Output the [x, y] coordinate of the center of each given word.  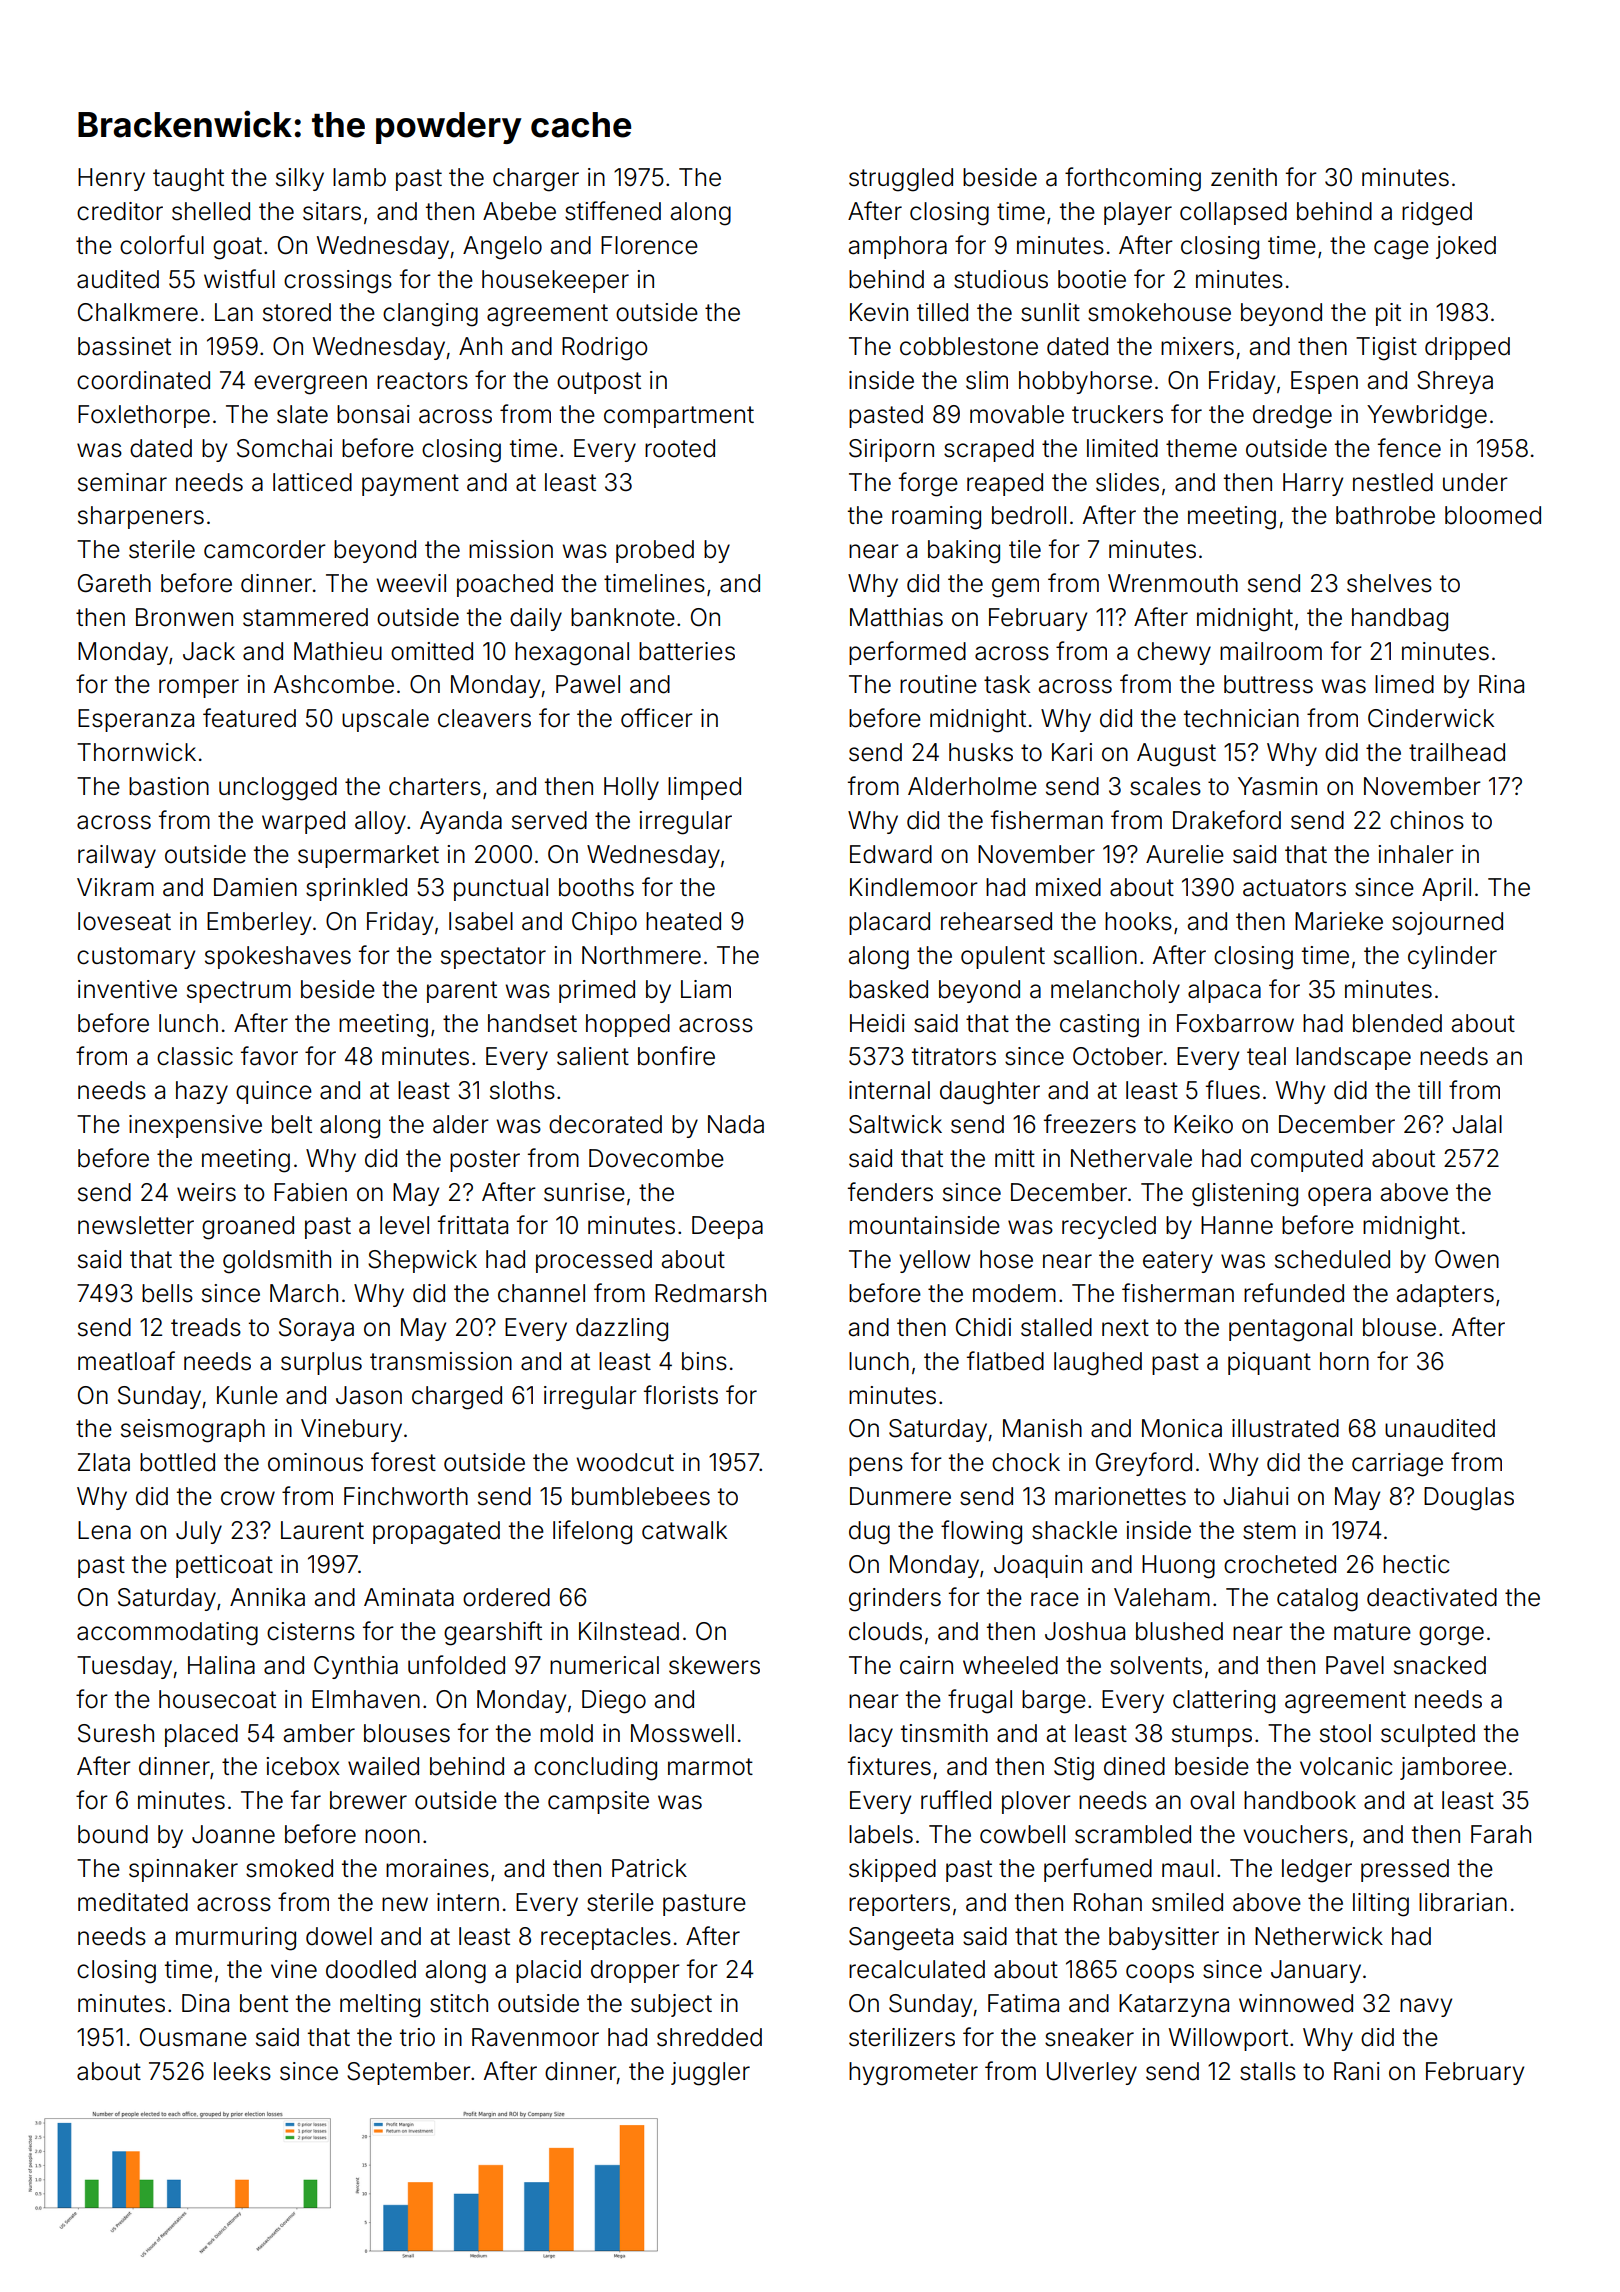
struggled [901, 180]
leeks [242, 2071]
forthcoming [1133, 179]
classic [195, 1056]
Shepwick [422, 1261]
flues [1233, 1090]
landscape [1353, 1058]
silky [300, 179]
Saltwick [895, 1124]
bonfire [676, 1056]
